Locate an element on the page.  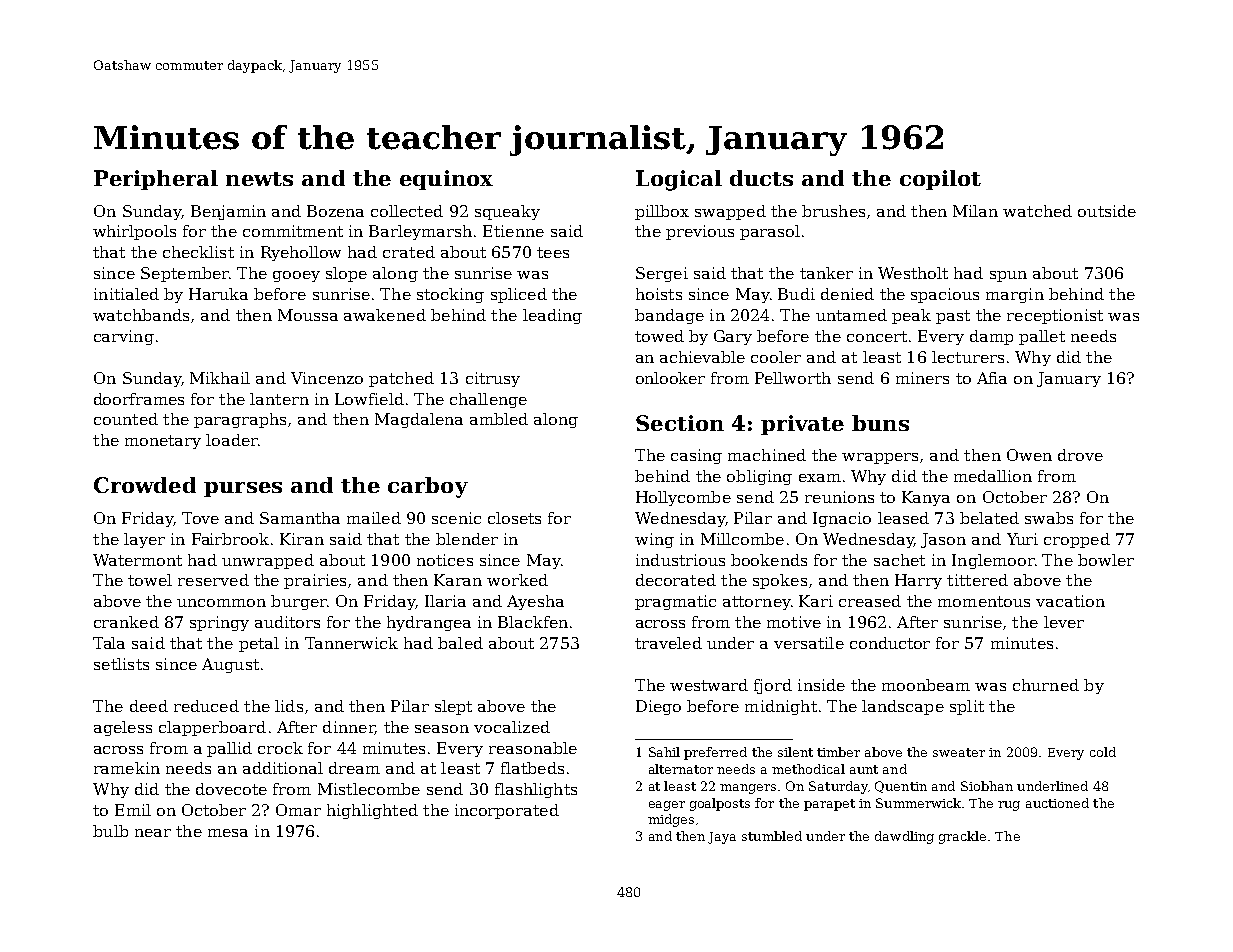
cropped is located at coordinates (1077, 540).
